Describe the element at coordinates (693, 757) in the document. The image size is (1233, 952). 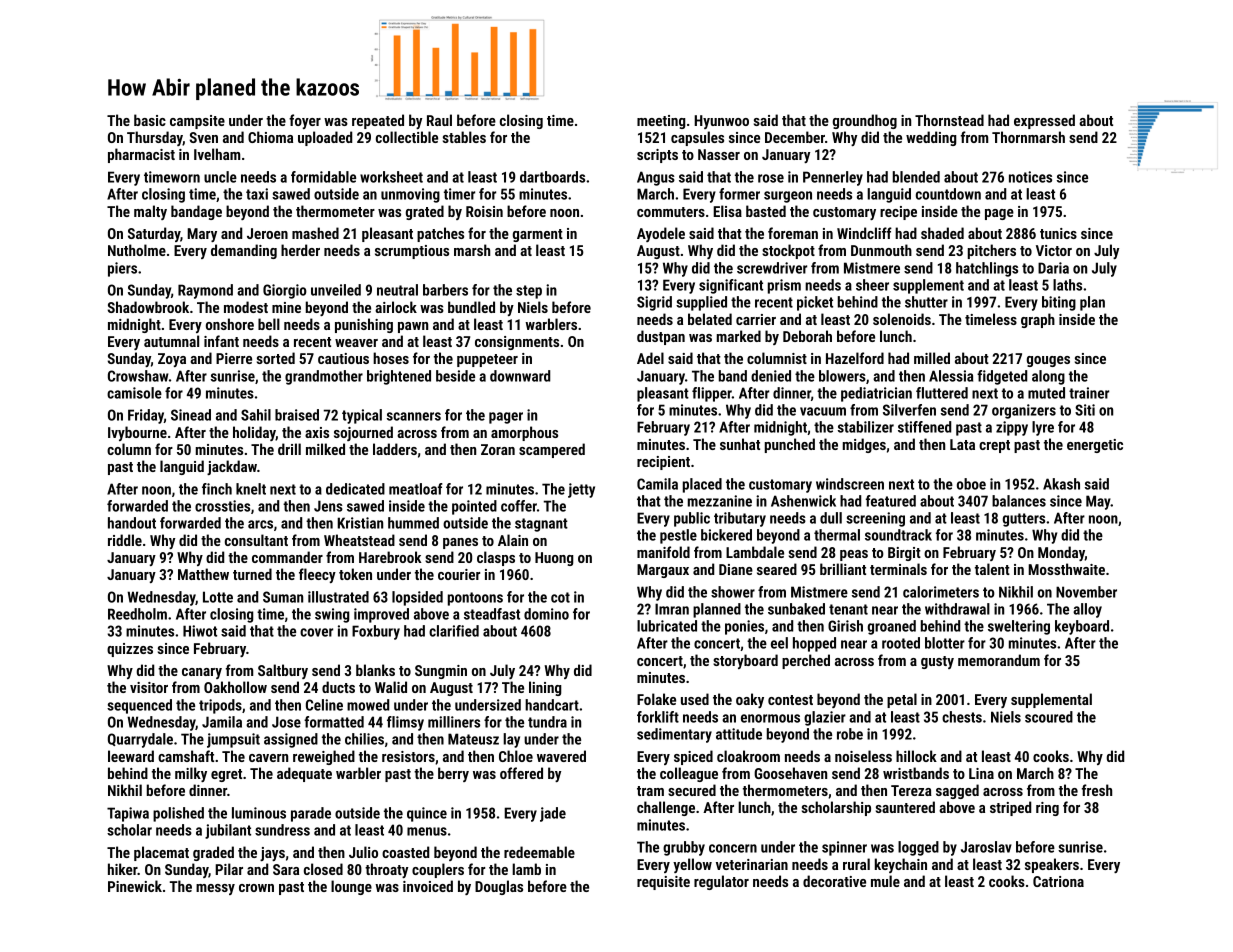
I see `spiced` at that location.
